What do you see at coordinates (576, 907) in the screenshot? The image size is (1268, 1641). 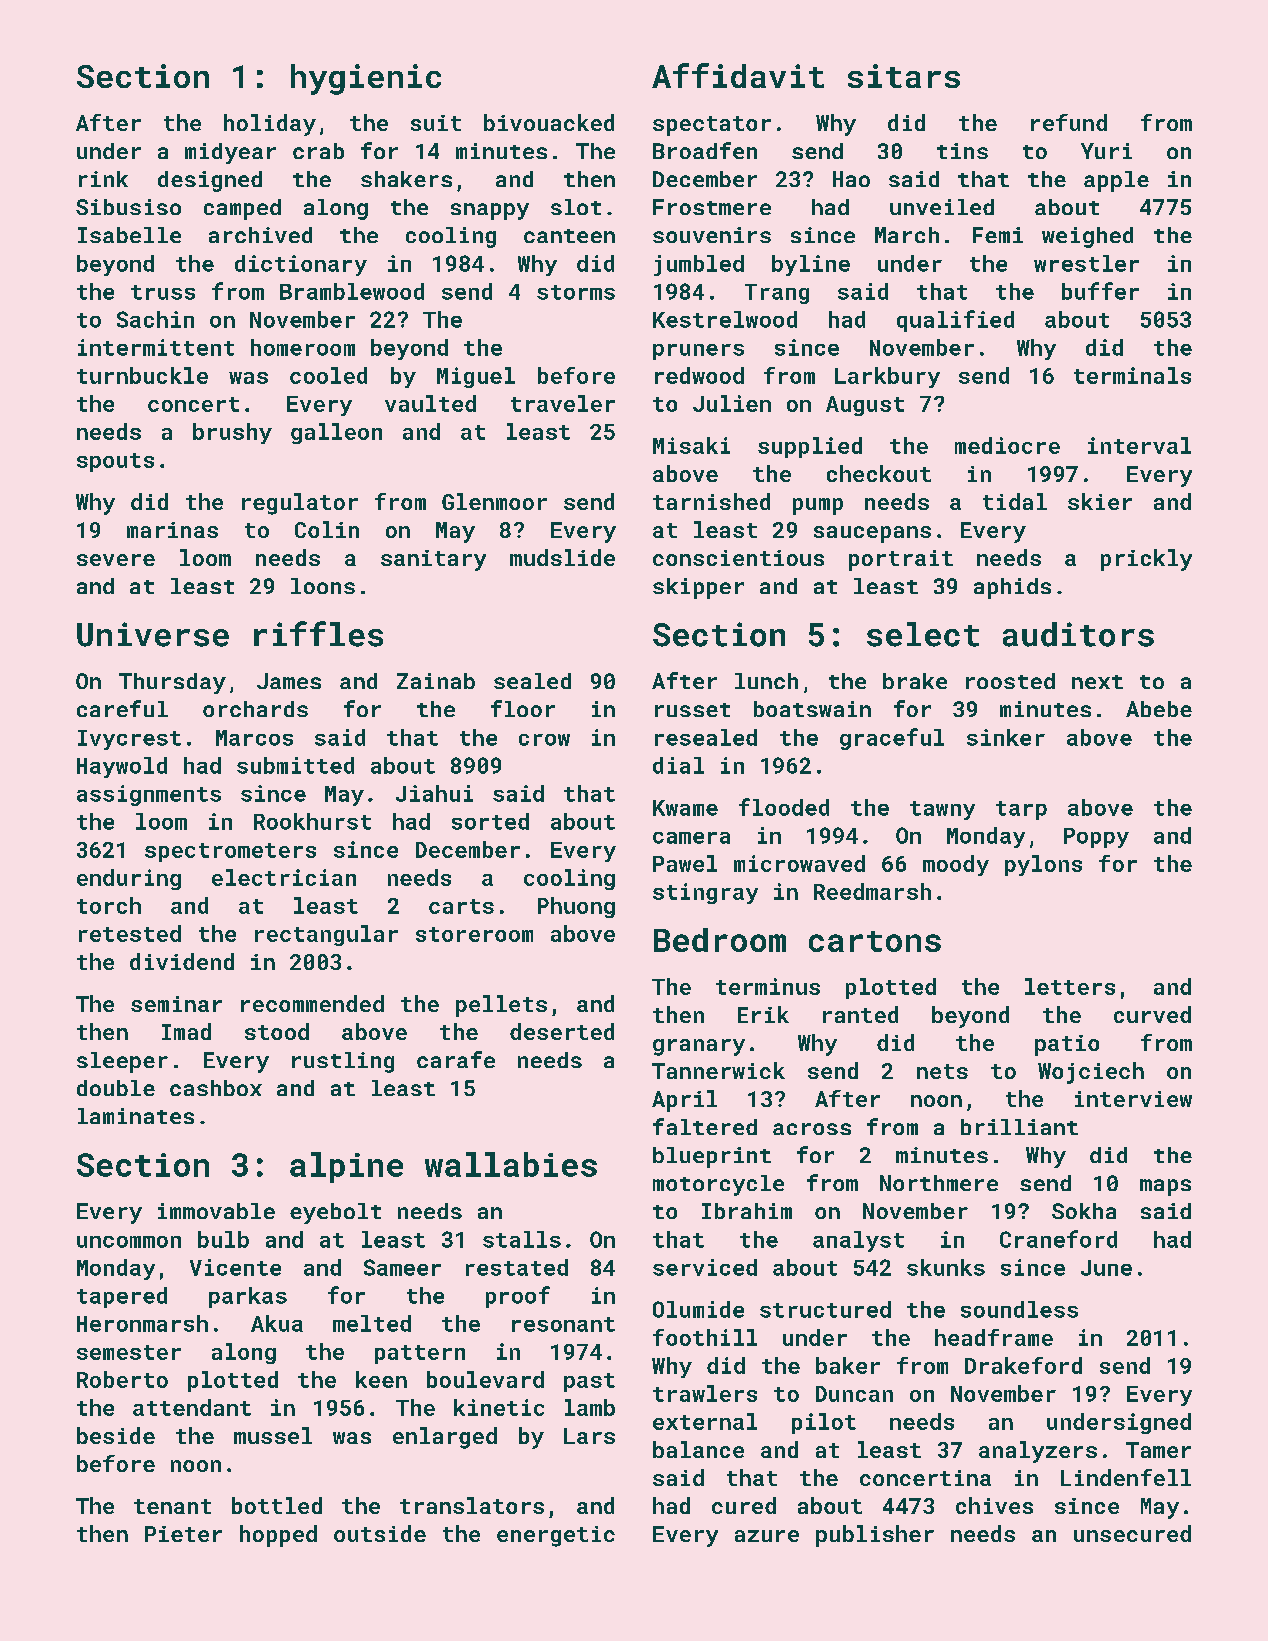 I see `Phuong` at bounding box center [576, 907].
